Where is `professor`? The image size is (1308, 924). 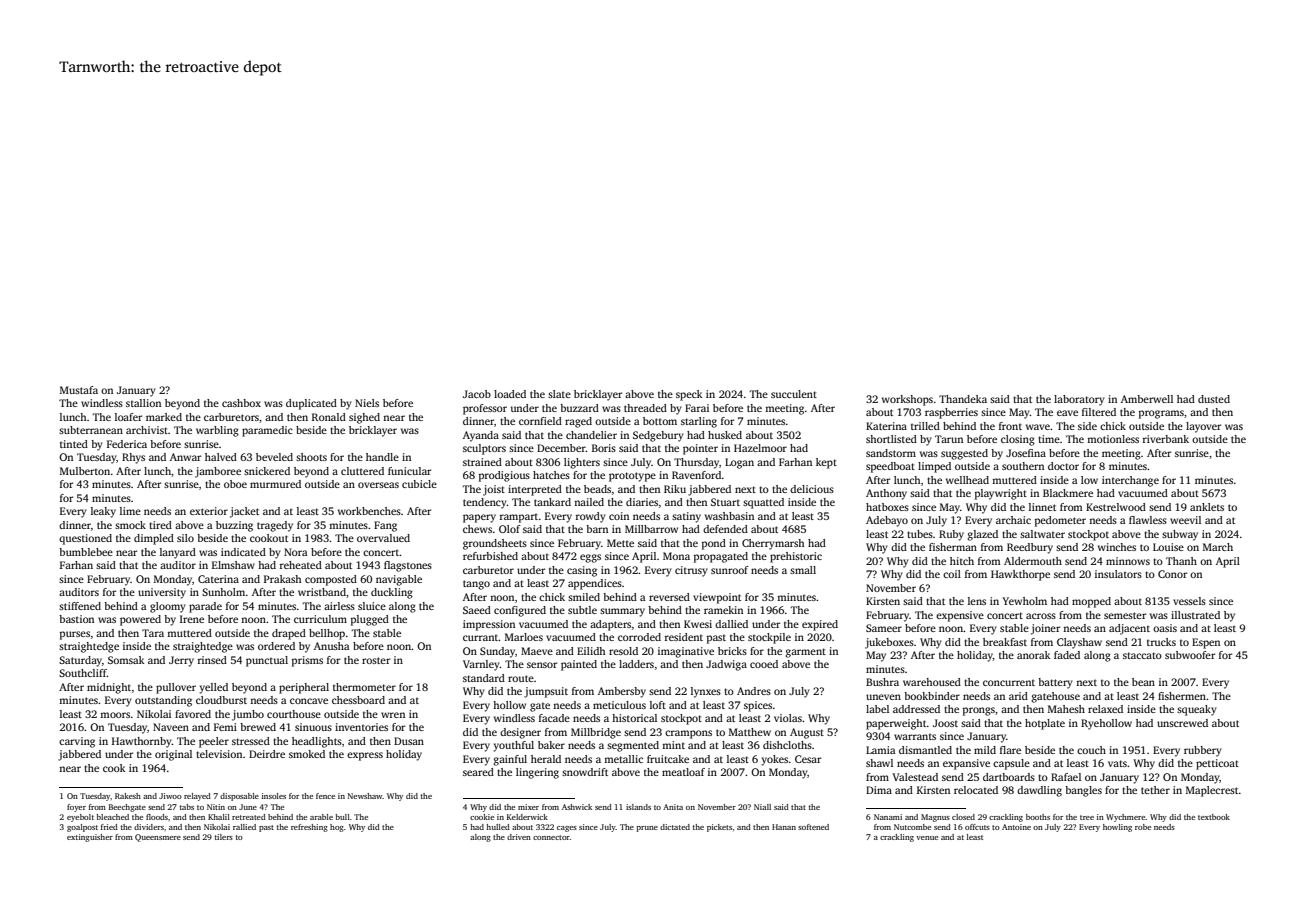 professor is located at coordinates (485, 409).
